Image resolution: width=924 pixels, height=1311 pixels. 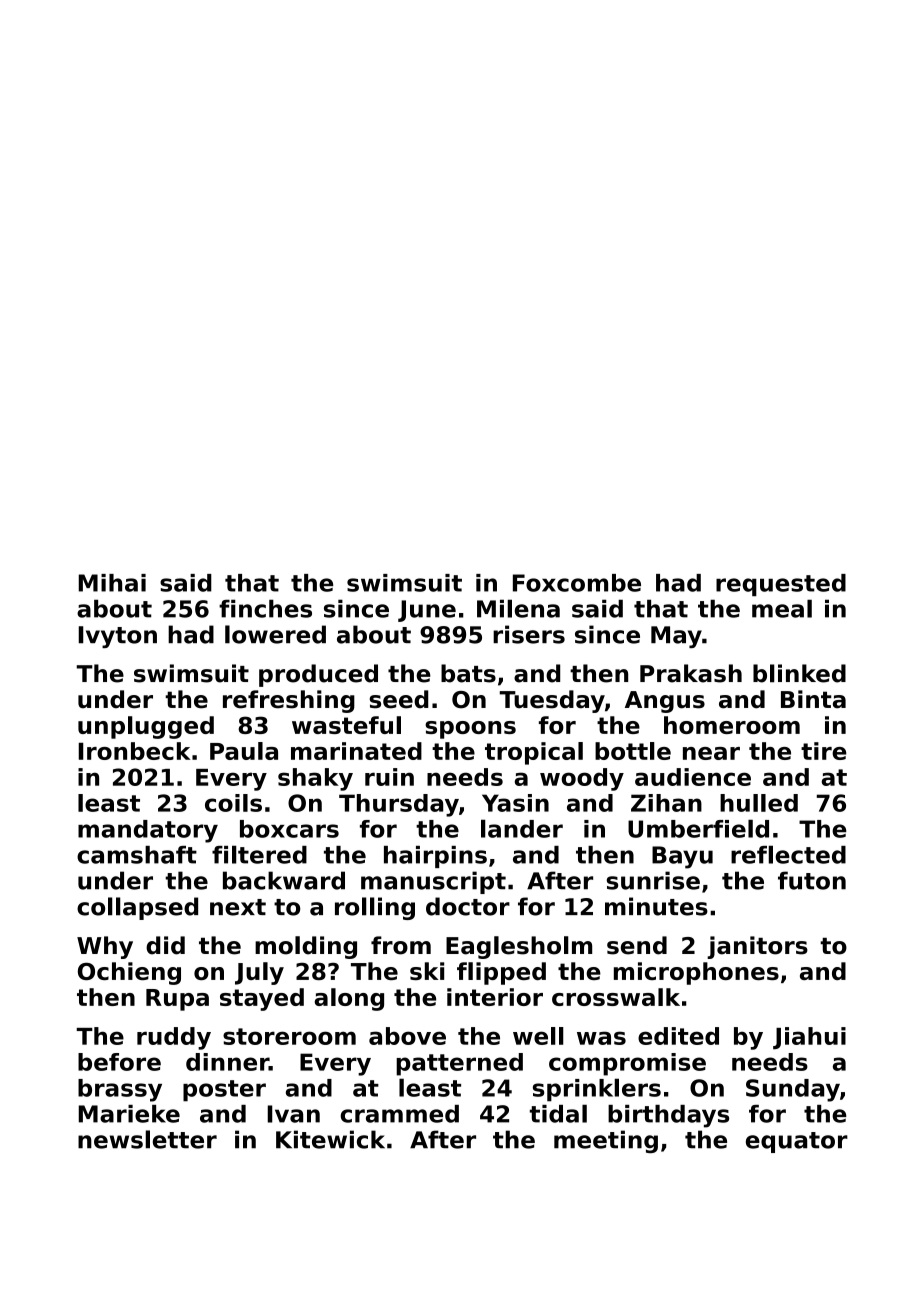 What do you see at coordinates (134, 751) in the screenshot?
I see `Ironbeck` at bounding box center [134, 751].
